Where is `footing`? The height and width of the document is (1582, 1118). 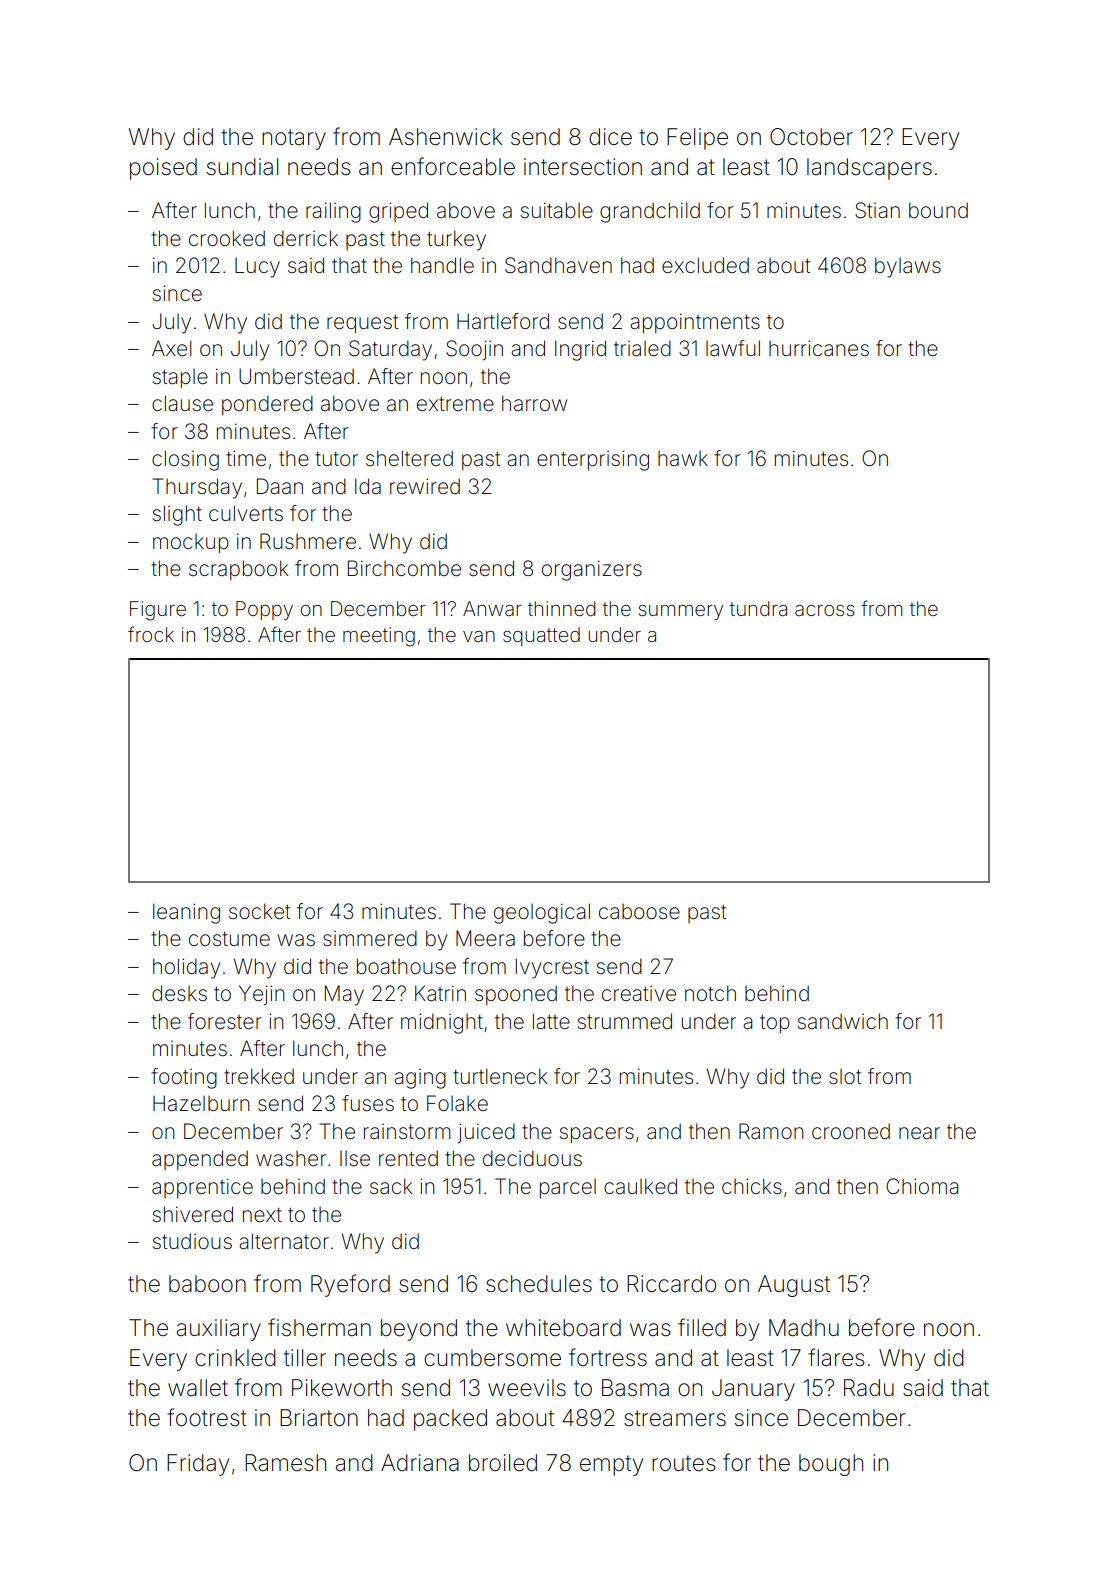
footing is located at coordinates (184, 1078).
